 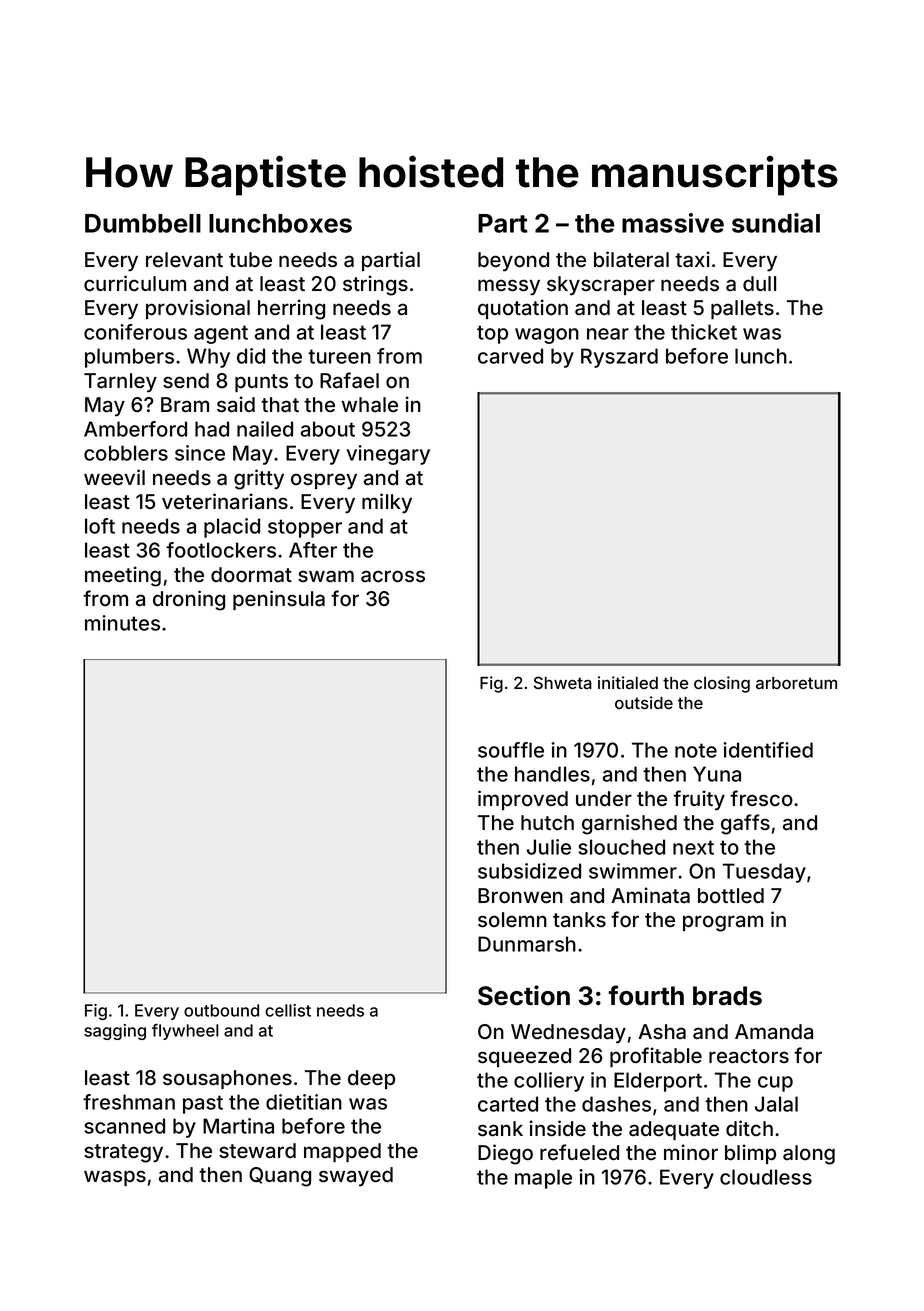 What do you see at coordinates (511, 750) in the page?
I see `souffle` at bounding box center [511, 750].
